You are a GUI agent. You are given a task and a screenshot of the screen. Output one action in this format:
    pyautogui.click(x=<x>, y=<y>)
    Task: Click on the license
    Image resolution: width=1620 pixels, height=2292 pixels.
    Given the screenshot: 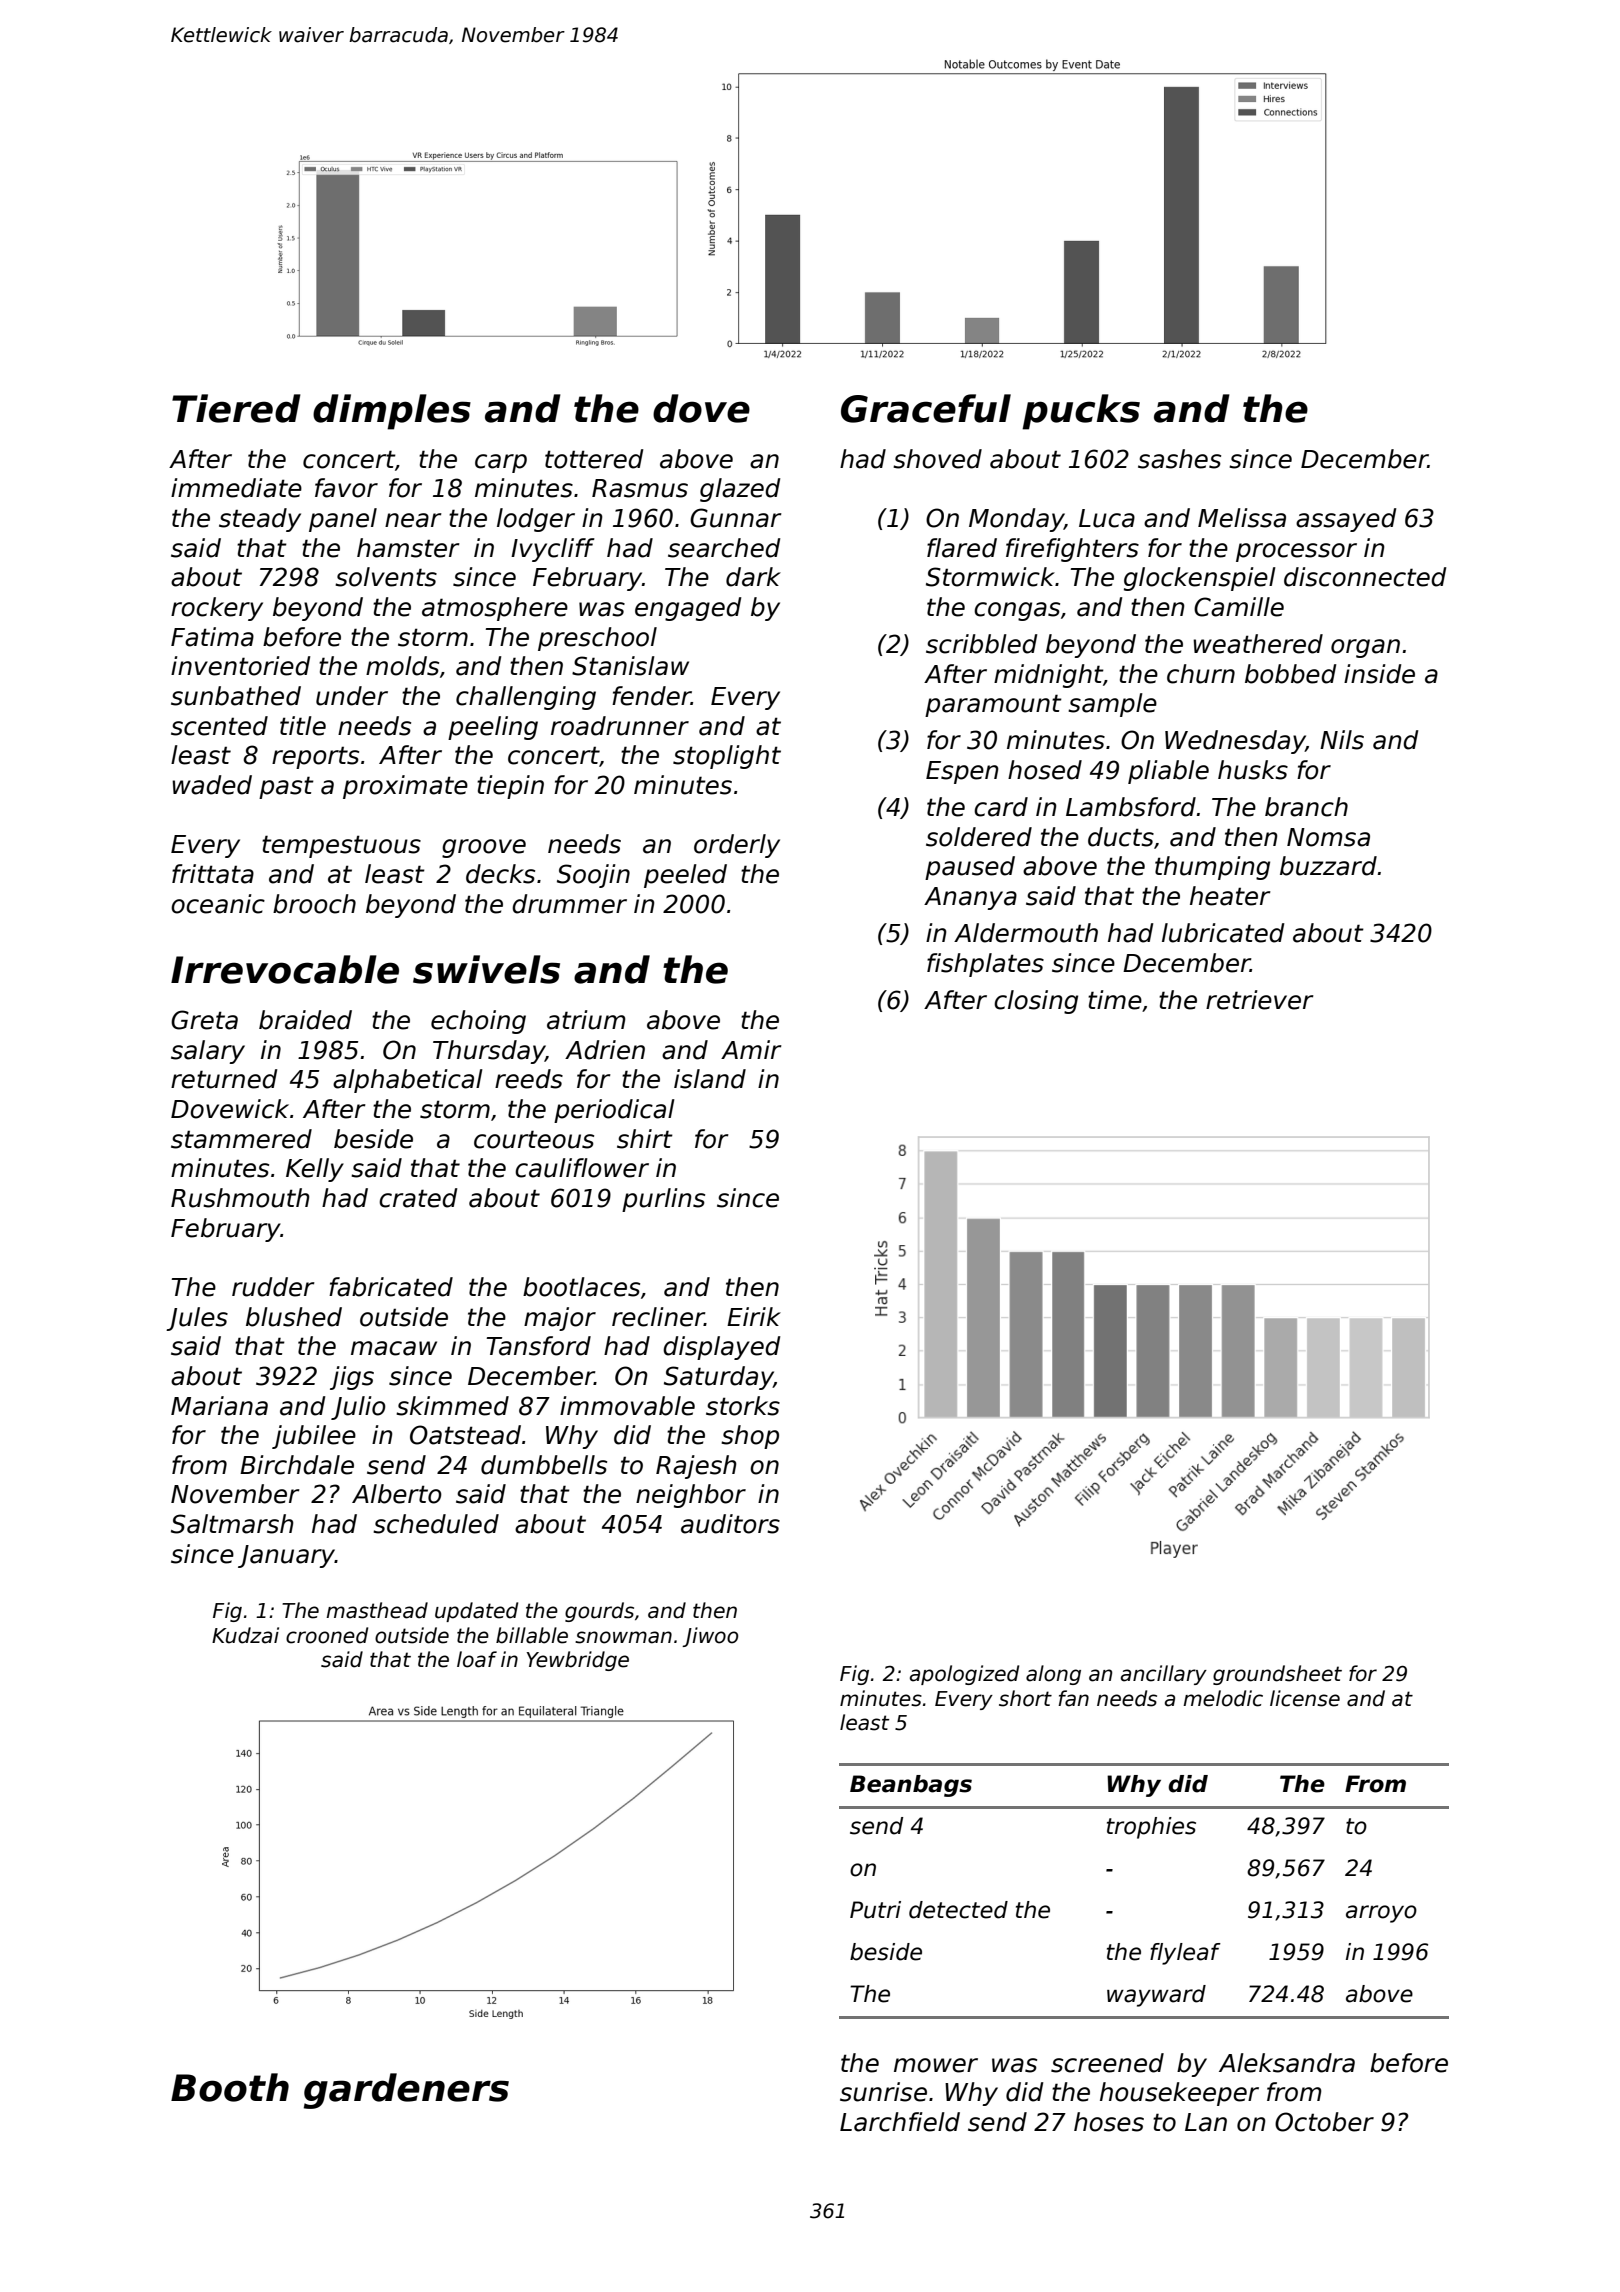 What is the action you would take?
    pyautogui.click(x=1305, y=1698)
